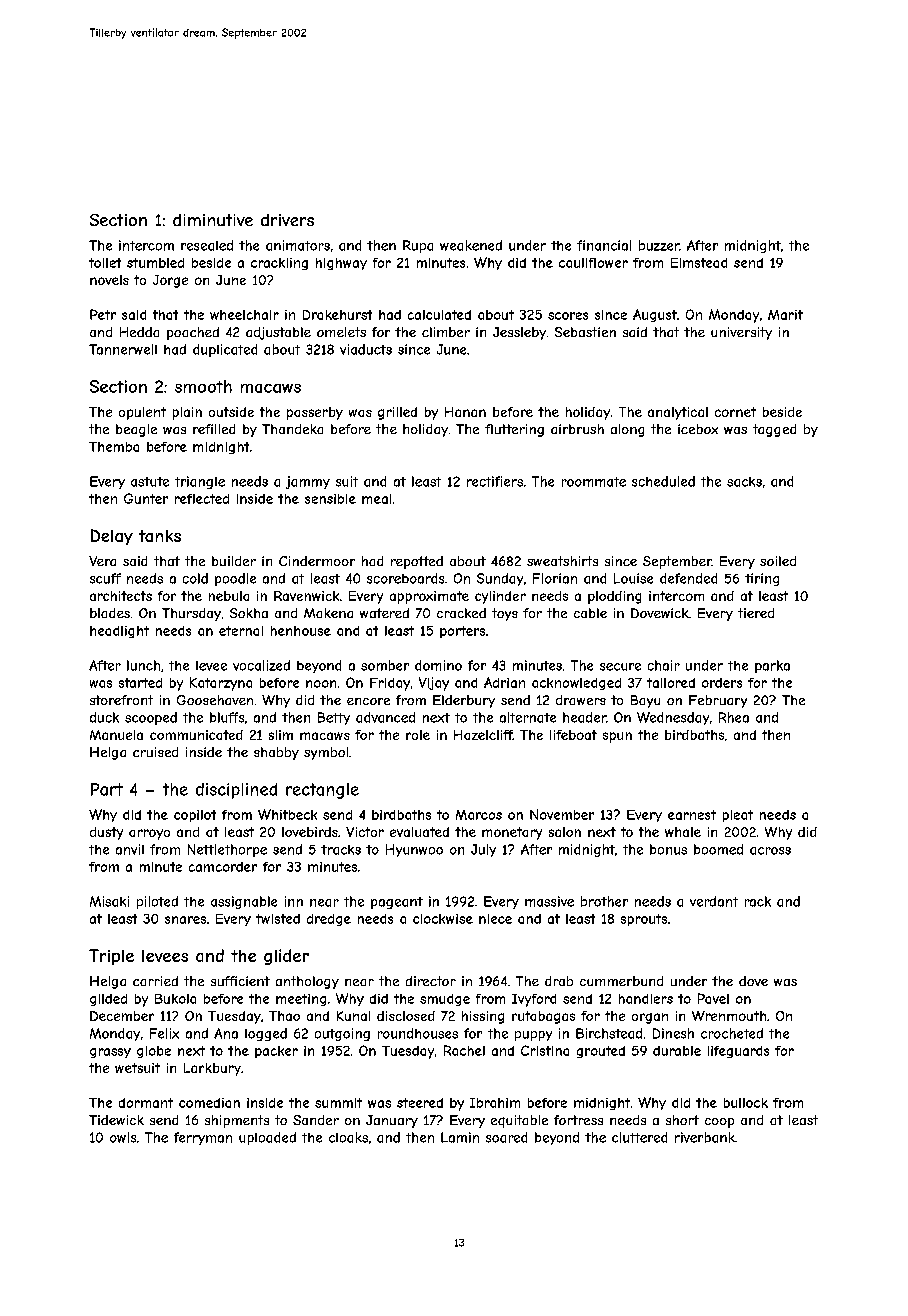 This screenshot has height=1316, width=908. What do you see at coordinates (164, 1033) in the screenshot?
I see `Felix` at bounding box center [164, 1033].
